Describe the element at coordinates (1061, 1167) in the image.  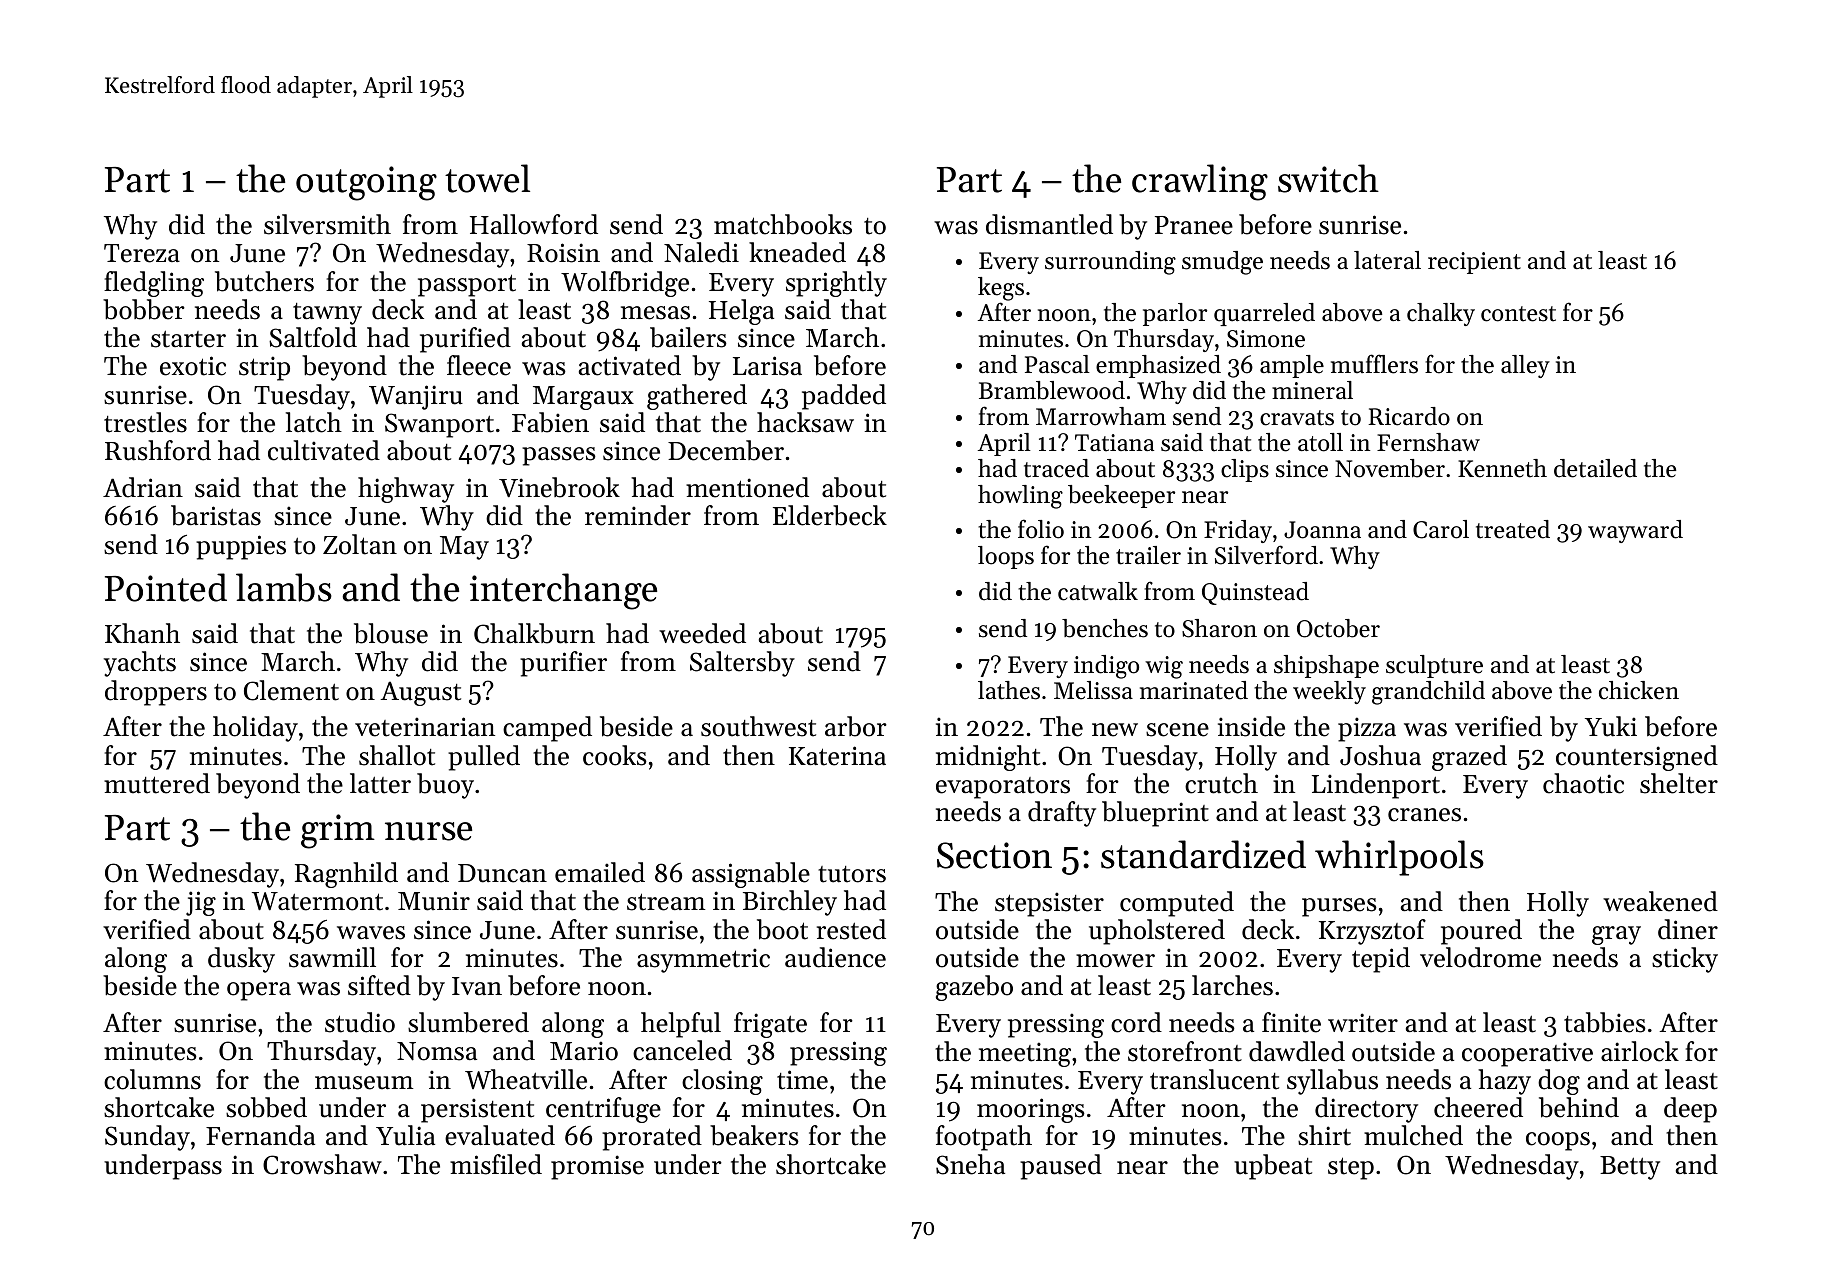
I see `paused` at that location.
